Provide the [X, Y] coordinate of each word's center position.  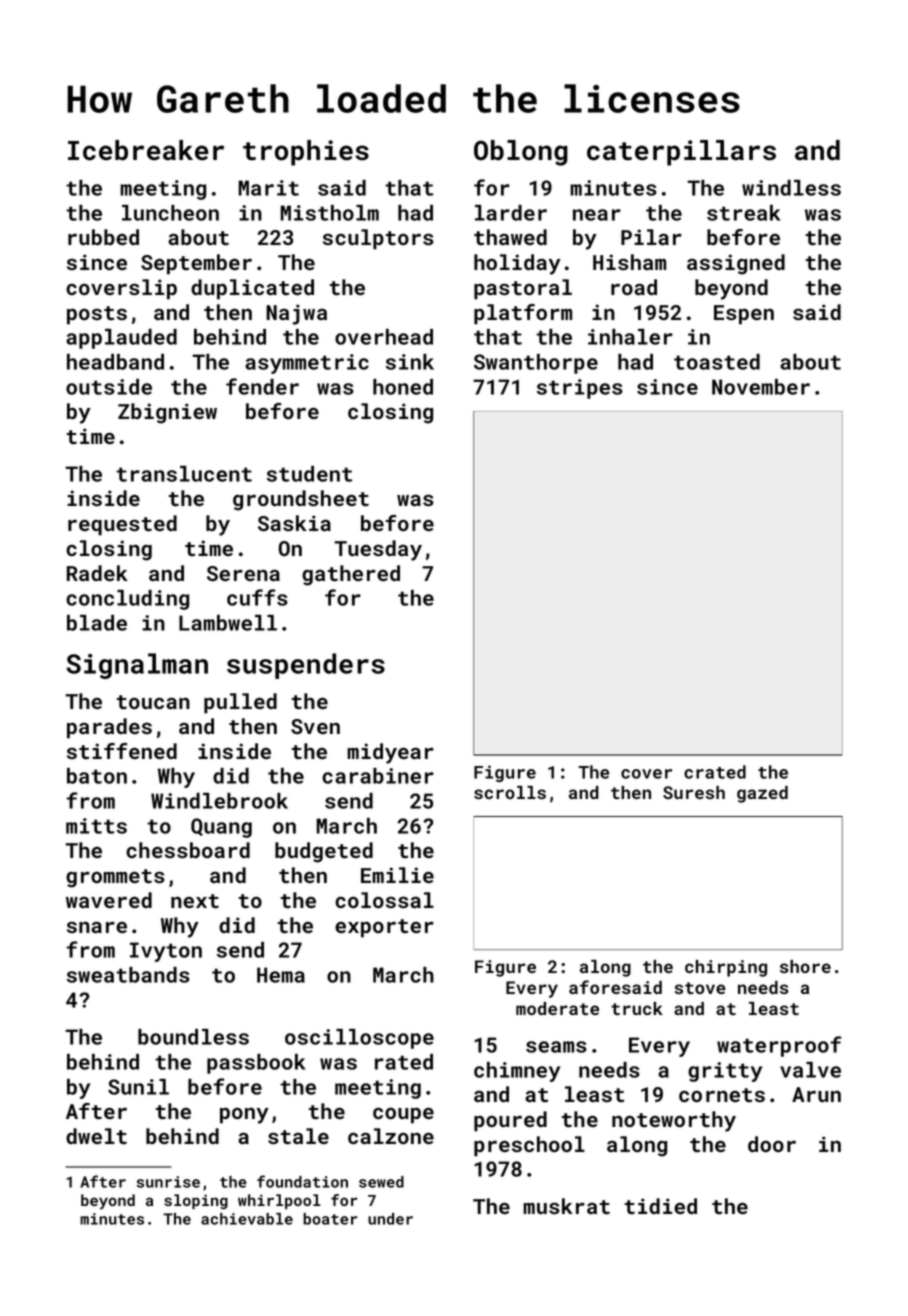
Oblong [521, 153]
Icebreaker [146, 150]
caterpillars [681, 153]
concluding [127, 600]
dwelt [96, 1136]
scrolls [510, 792]
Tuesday [378, 550]
